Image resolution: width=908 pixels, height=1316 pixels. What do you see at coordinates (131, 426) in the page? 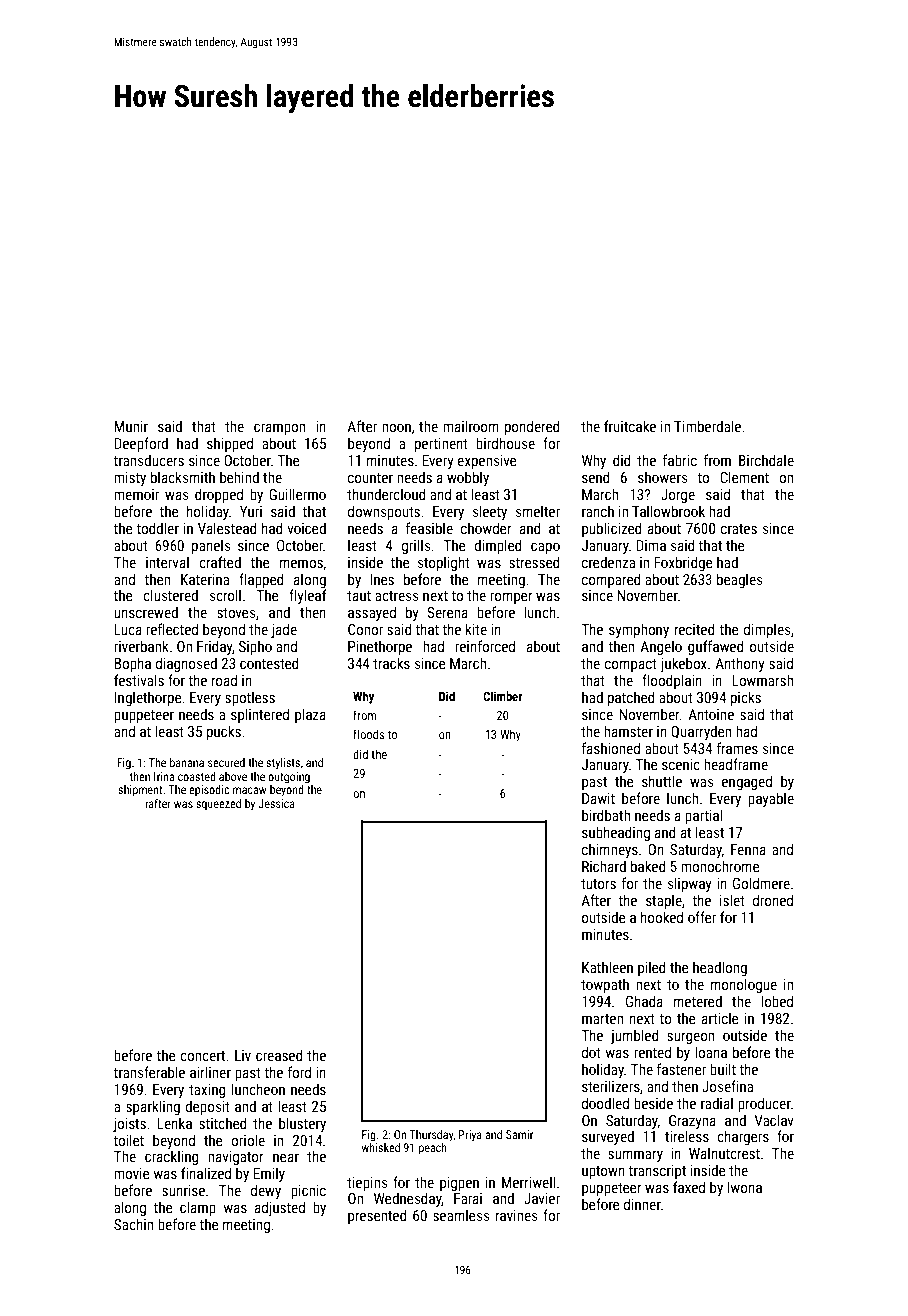
I see `Munir` at bounding box center [131, 426].
